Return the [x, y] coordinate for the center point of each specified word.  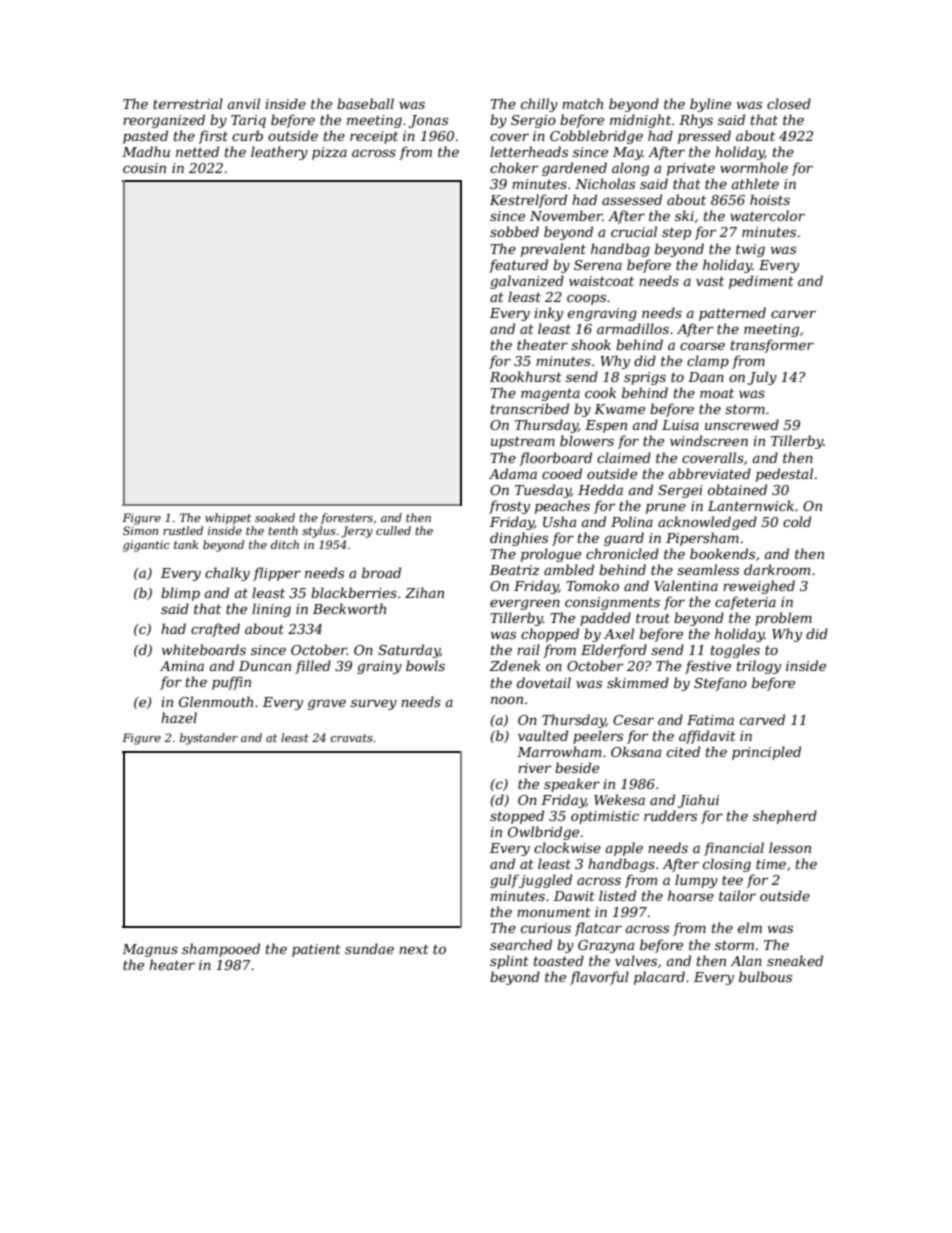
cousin [144, 168]
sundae [369, 948]
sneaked [795, 960]
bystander [209, 739]
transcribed [530, 408]
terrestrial [188, 103]
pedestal [784, 475]
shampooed [221, 950]
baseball [365, 103]
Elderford [614, 651]
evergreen [525, 604]
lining [271, 610]
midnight [640, 121]
